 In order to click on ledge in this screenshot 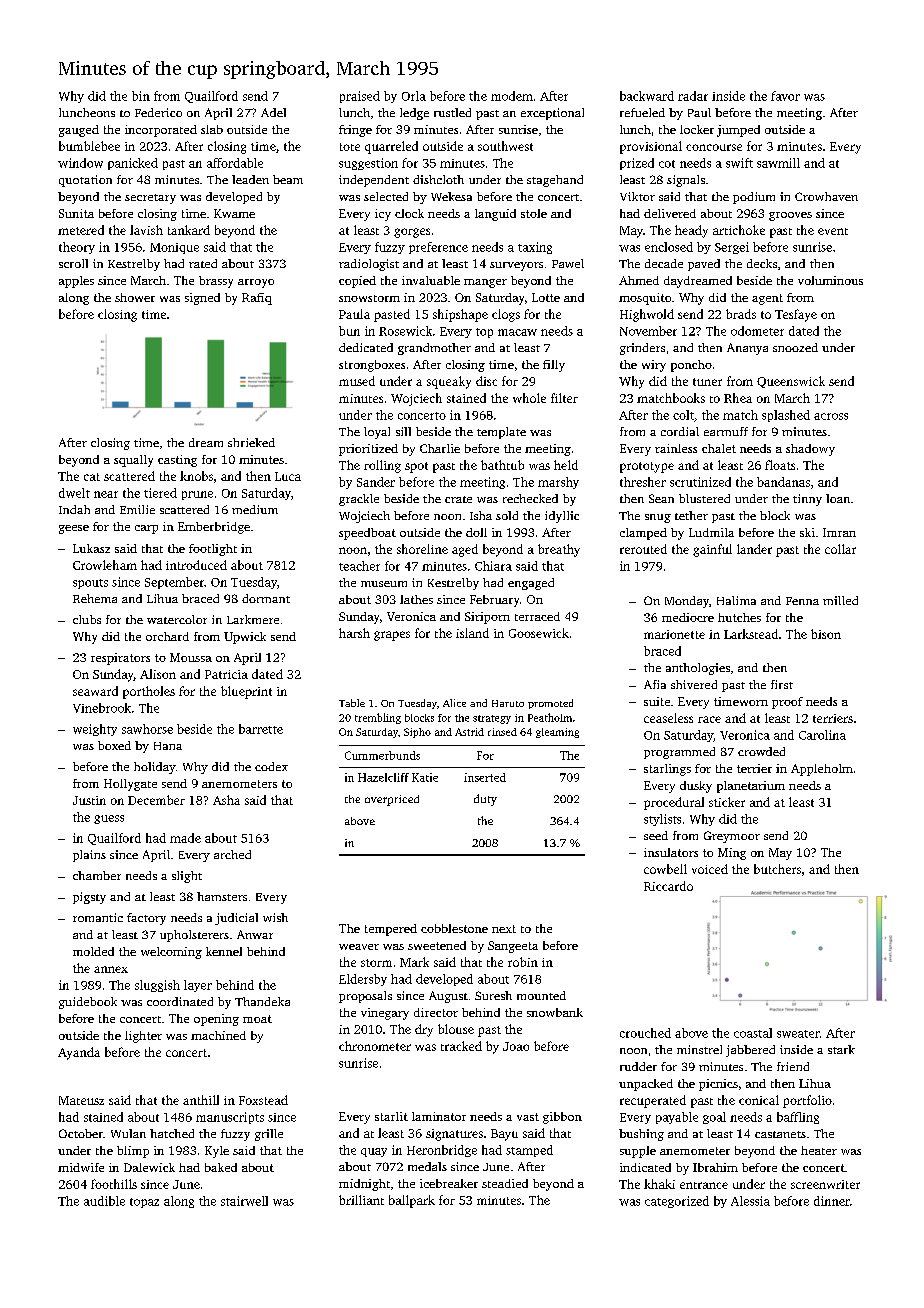, I will do `click(414, 114)`.
